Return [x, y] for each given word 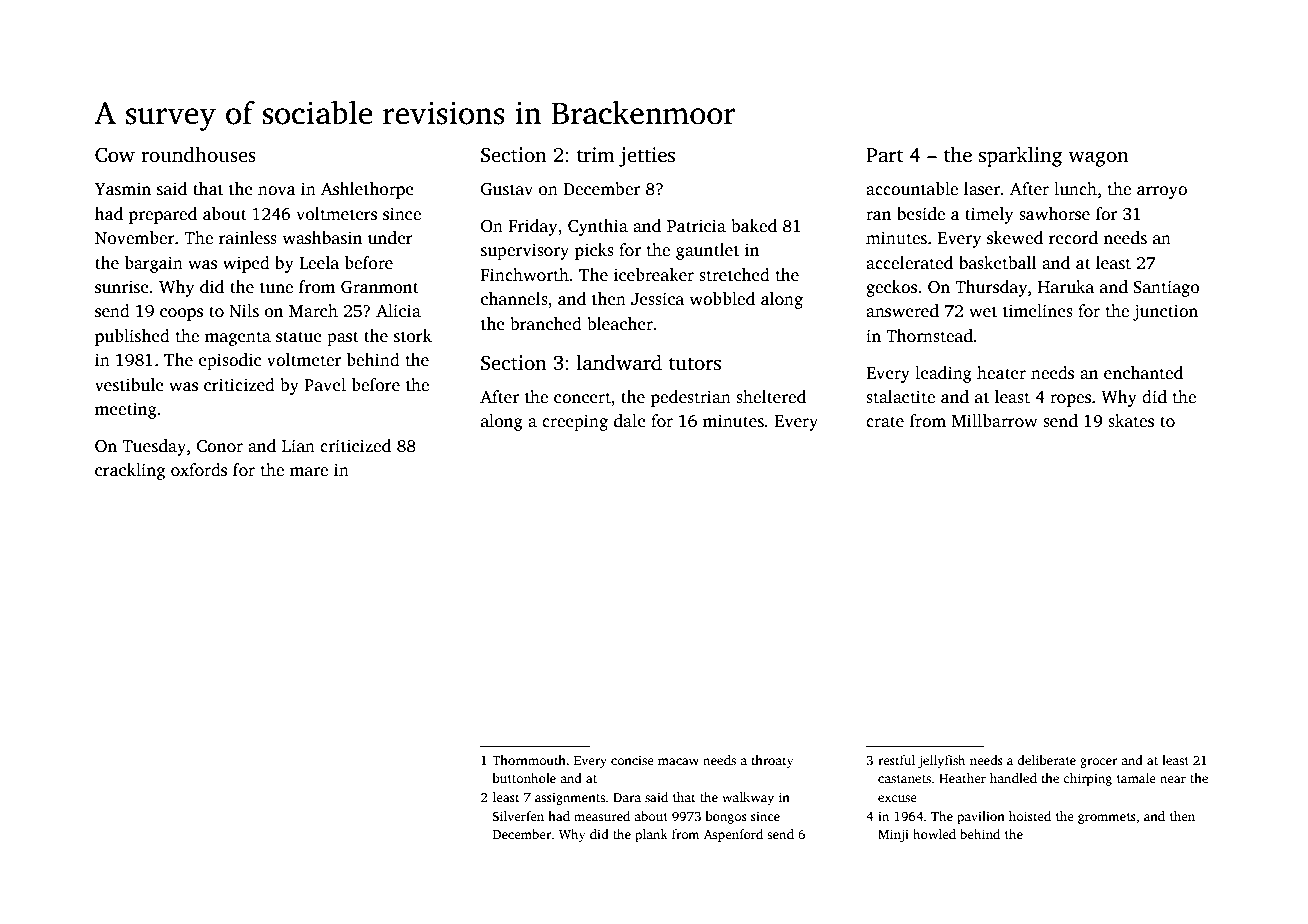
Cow [115, 155]
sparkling [1020, 157]
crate [885, 422]
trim [596, 155]
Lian [298, 445]
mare [309, 472]
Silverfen [518, 816]
